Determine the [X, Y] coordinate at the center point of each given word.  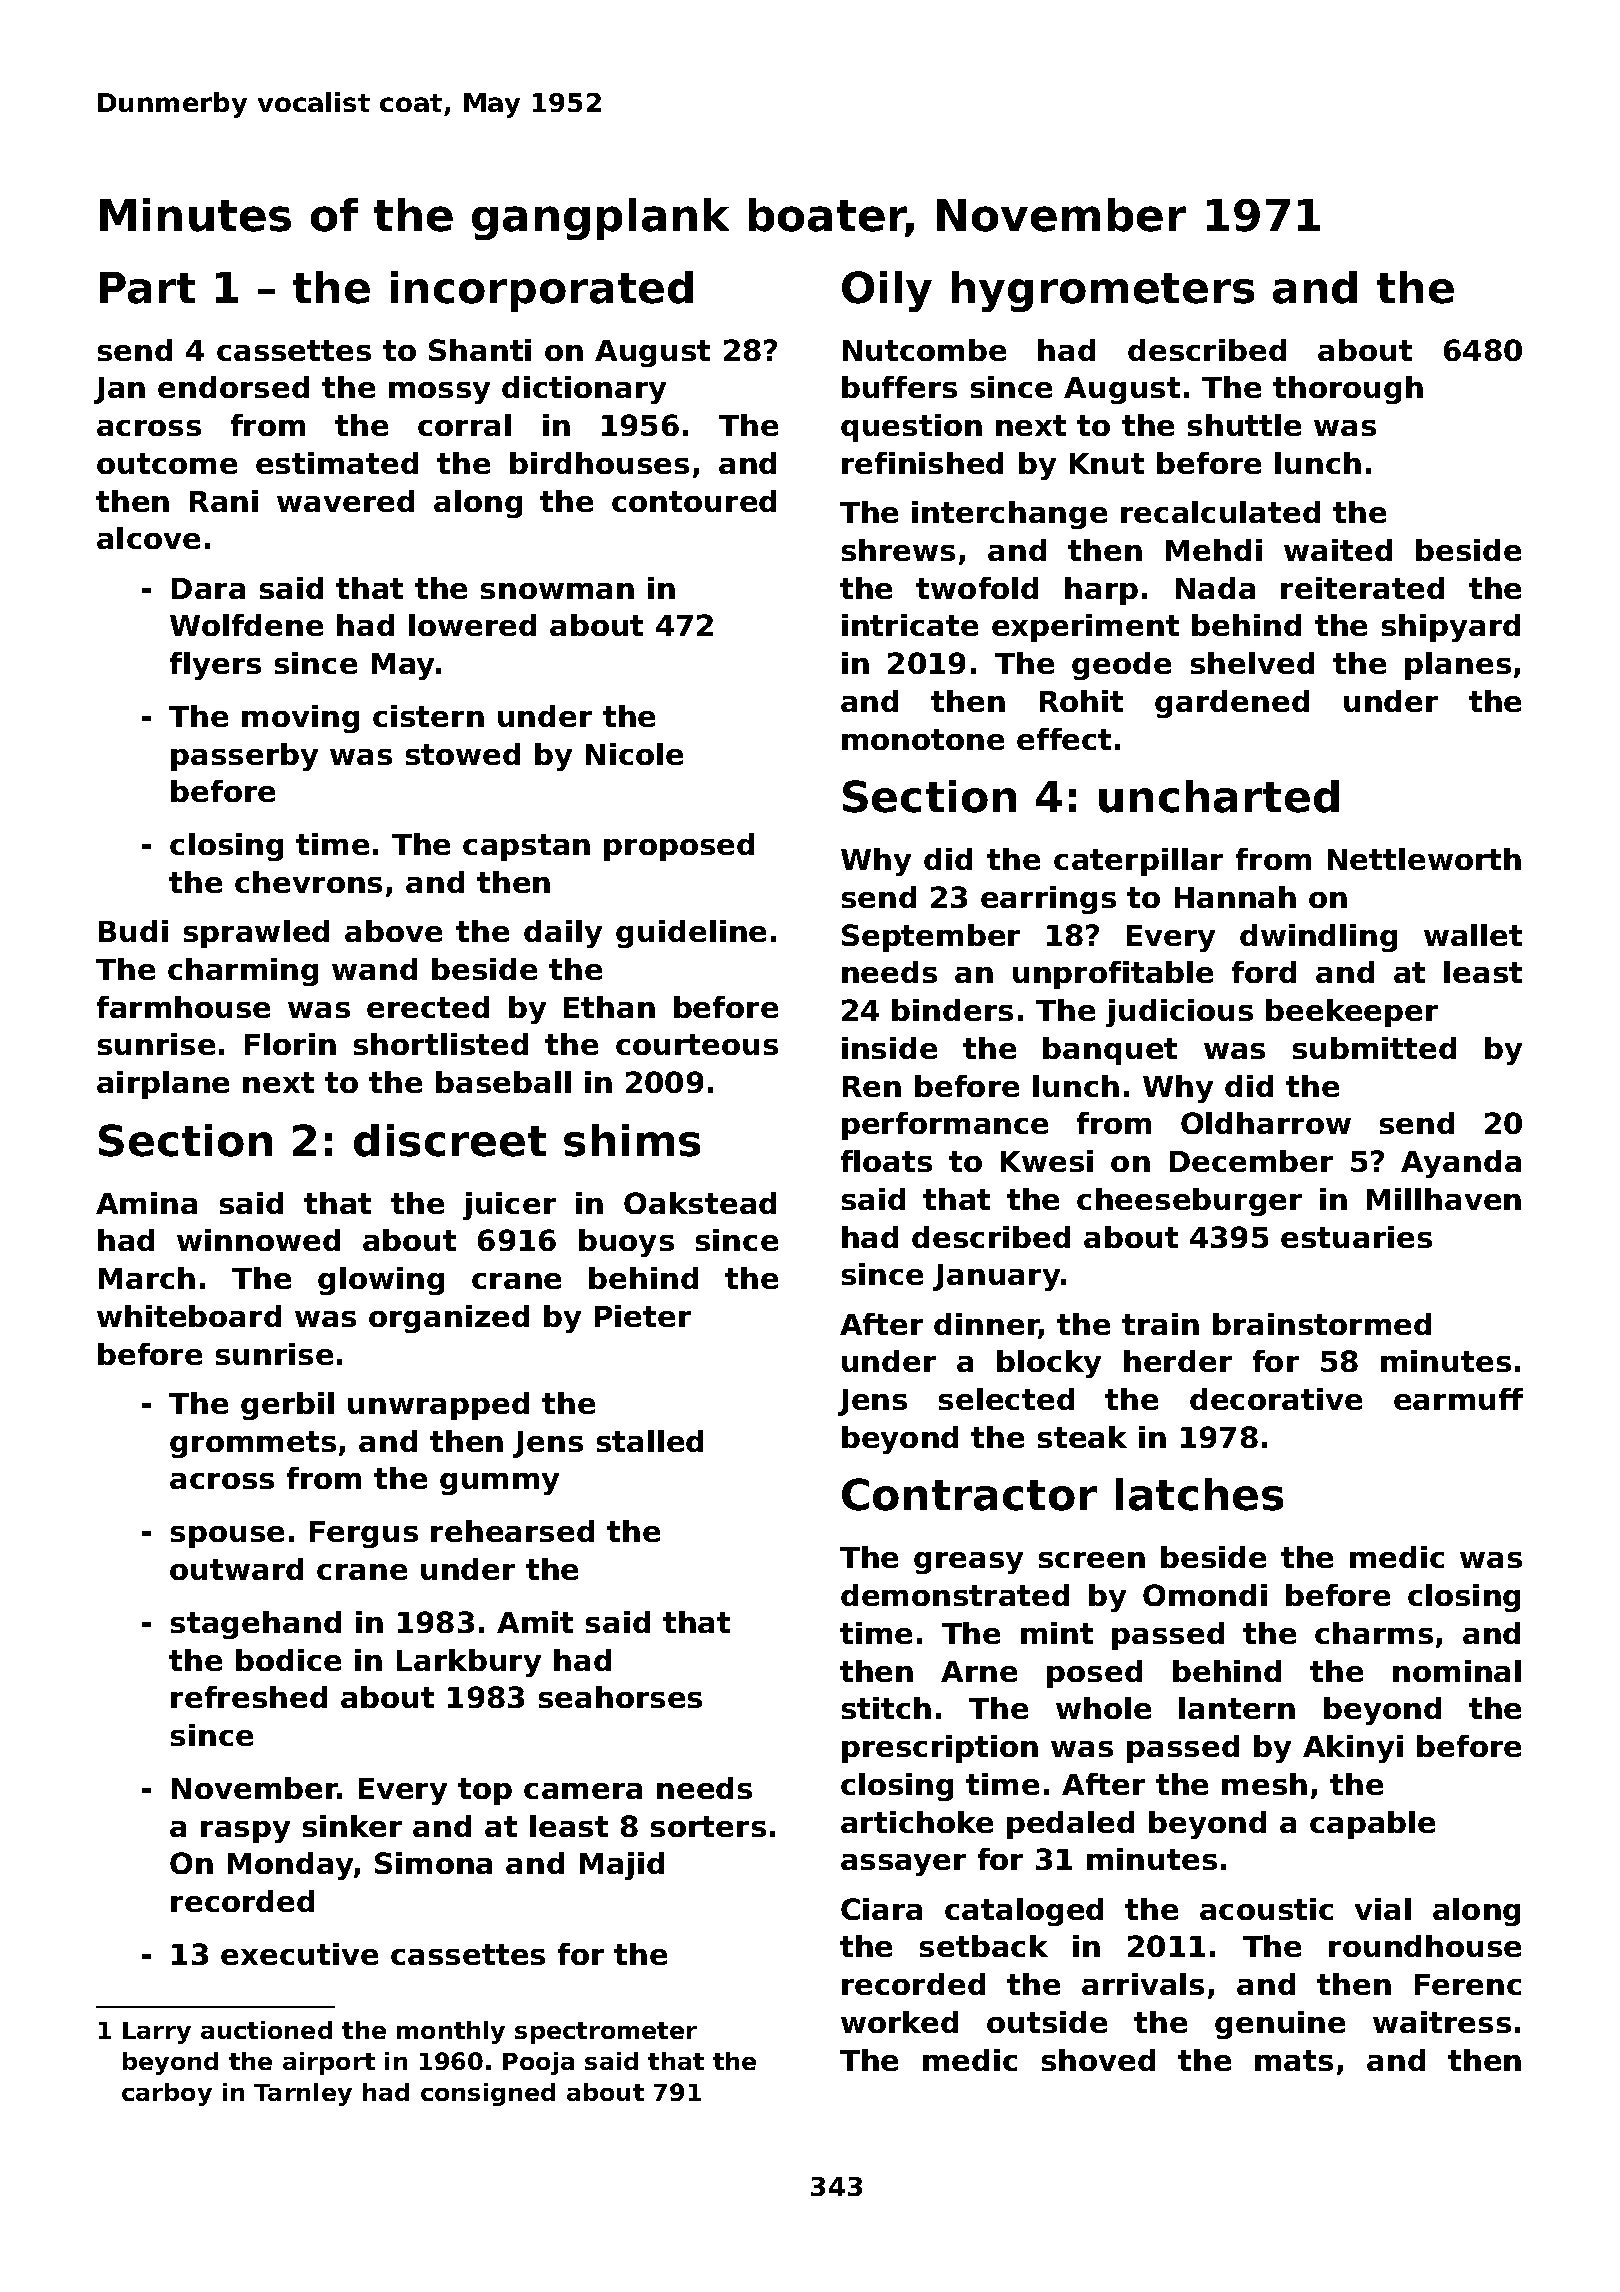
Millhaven [1444, 1199]
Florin [290, 1044]
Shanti [480, 350]
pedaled [1070, 1825]
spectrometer [606, 2033]
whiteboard [189, 1316]
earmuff [1458, 1399]
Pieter [643, 1316]
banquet [1110, 1051]
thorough [1348, 390]
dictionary [584, 390]
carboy [167, 2094]
